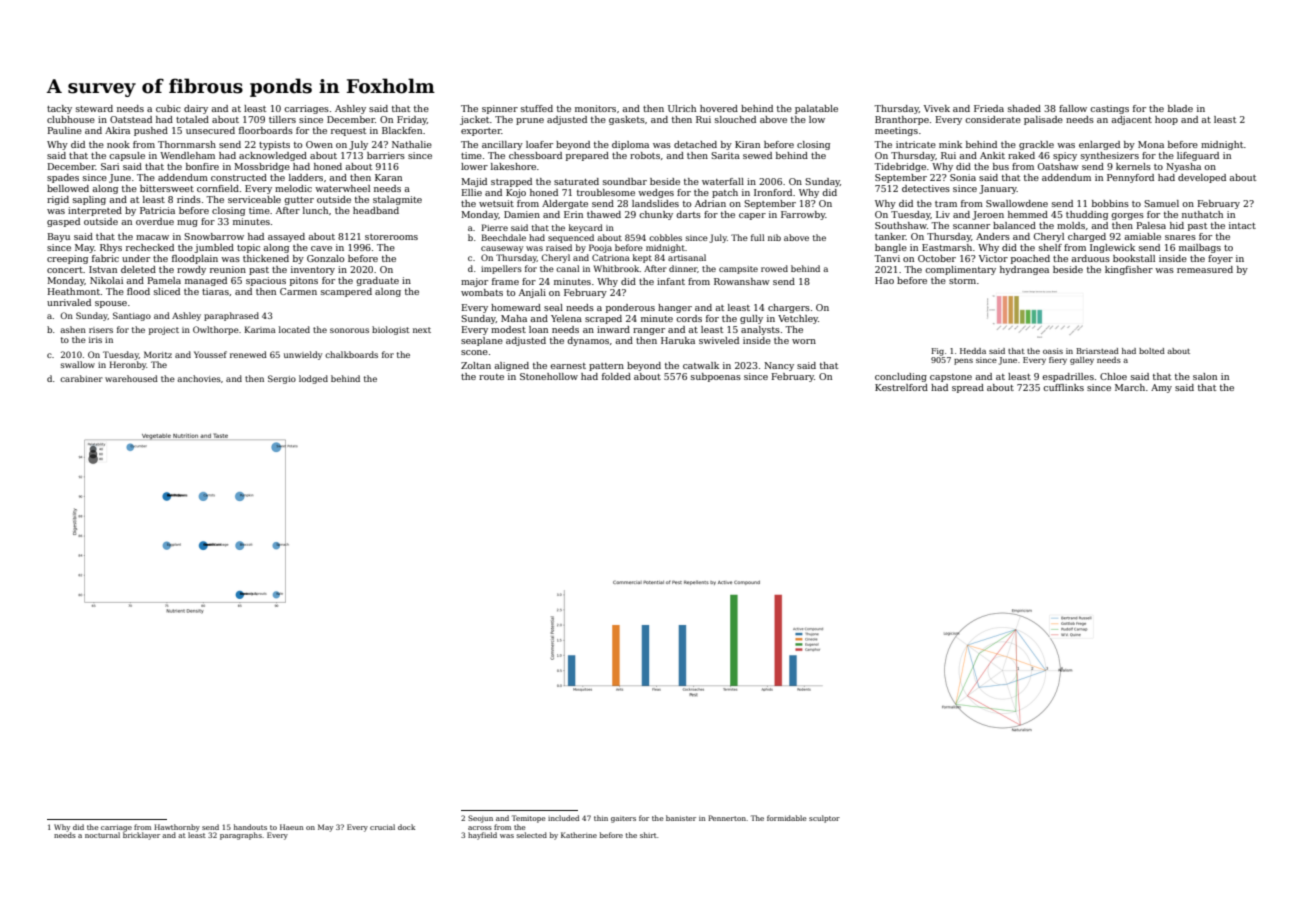  I want to click on jacket, so click(475, 120).
